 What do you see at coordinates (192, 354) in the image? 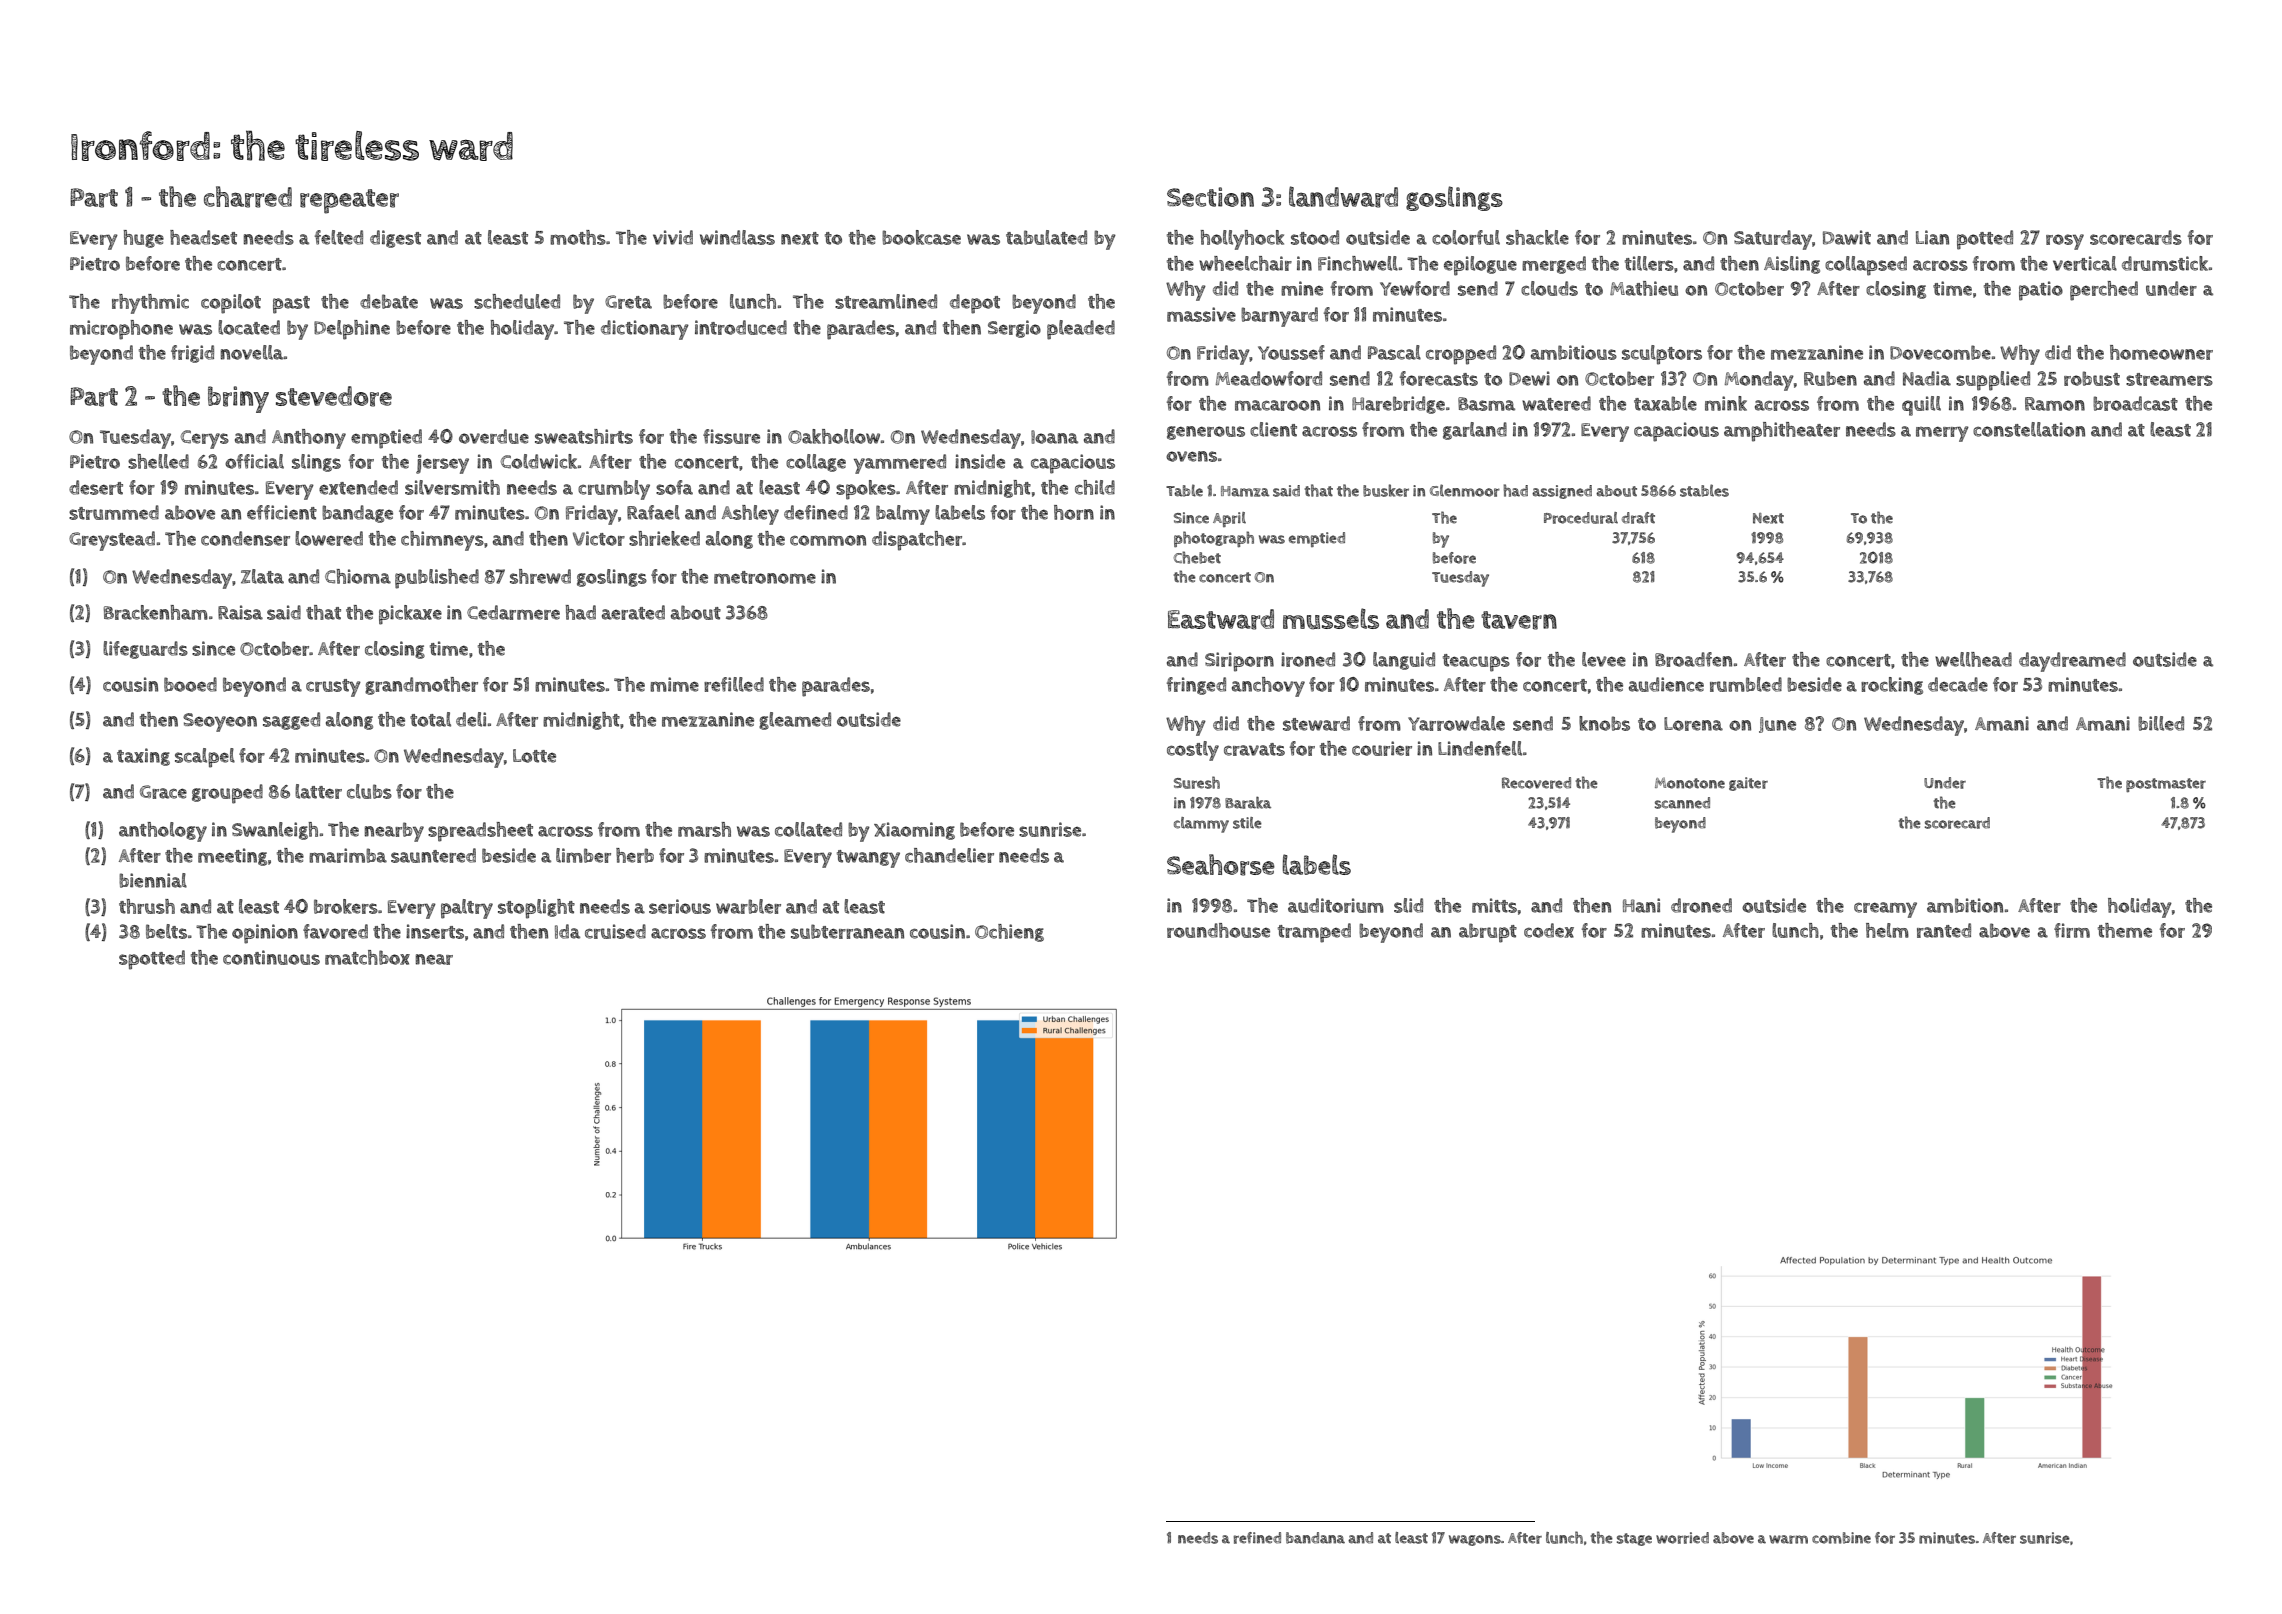
I see `frigid` at bounding box center [192, 354].
